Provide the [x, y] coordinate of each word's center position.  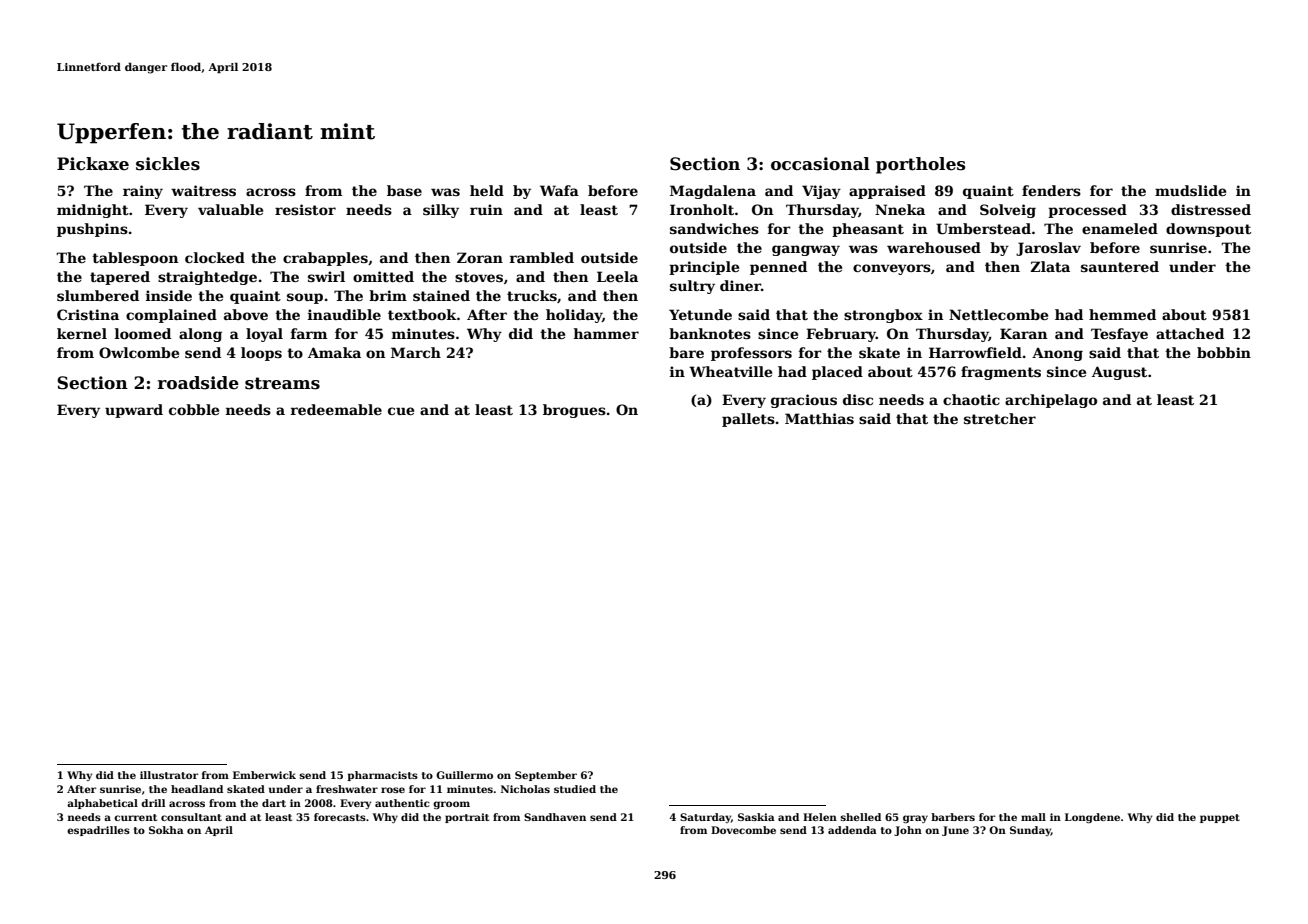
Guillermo [464, 775]
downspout [1208, 230]
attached [1190, 333]
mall [1033, 817]
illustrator [169, 775]
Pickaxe [93, 164]
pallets [748, 420]
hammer [606, 333]
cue [401, 411]
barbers [953, 817]
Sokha [166, 830]
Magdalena [713, 192]
